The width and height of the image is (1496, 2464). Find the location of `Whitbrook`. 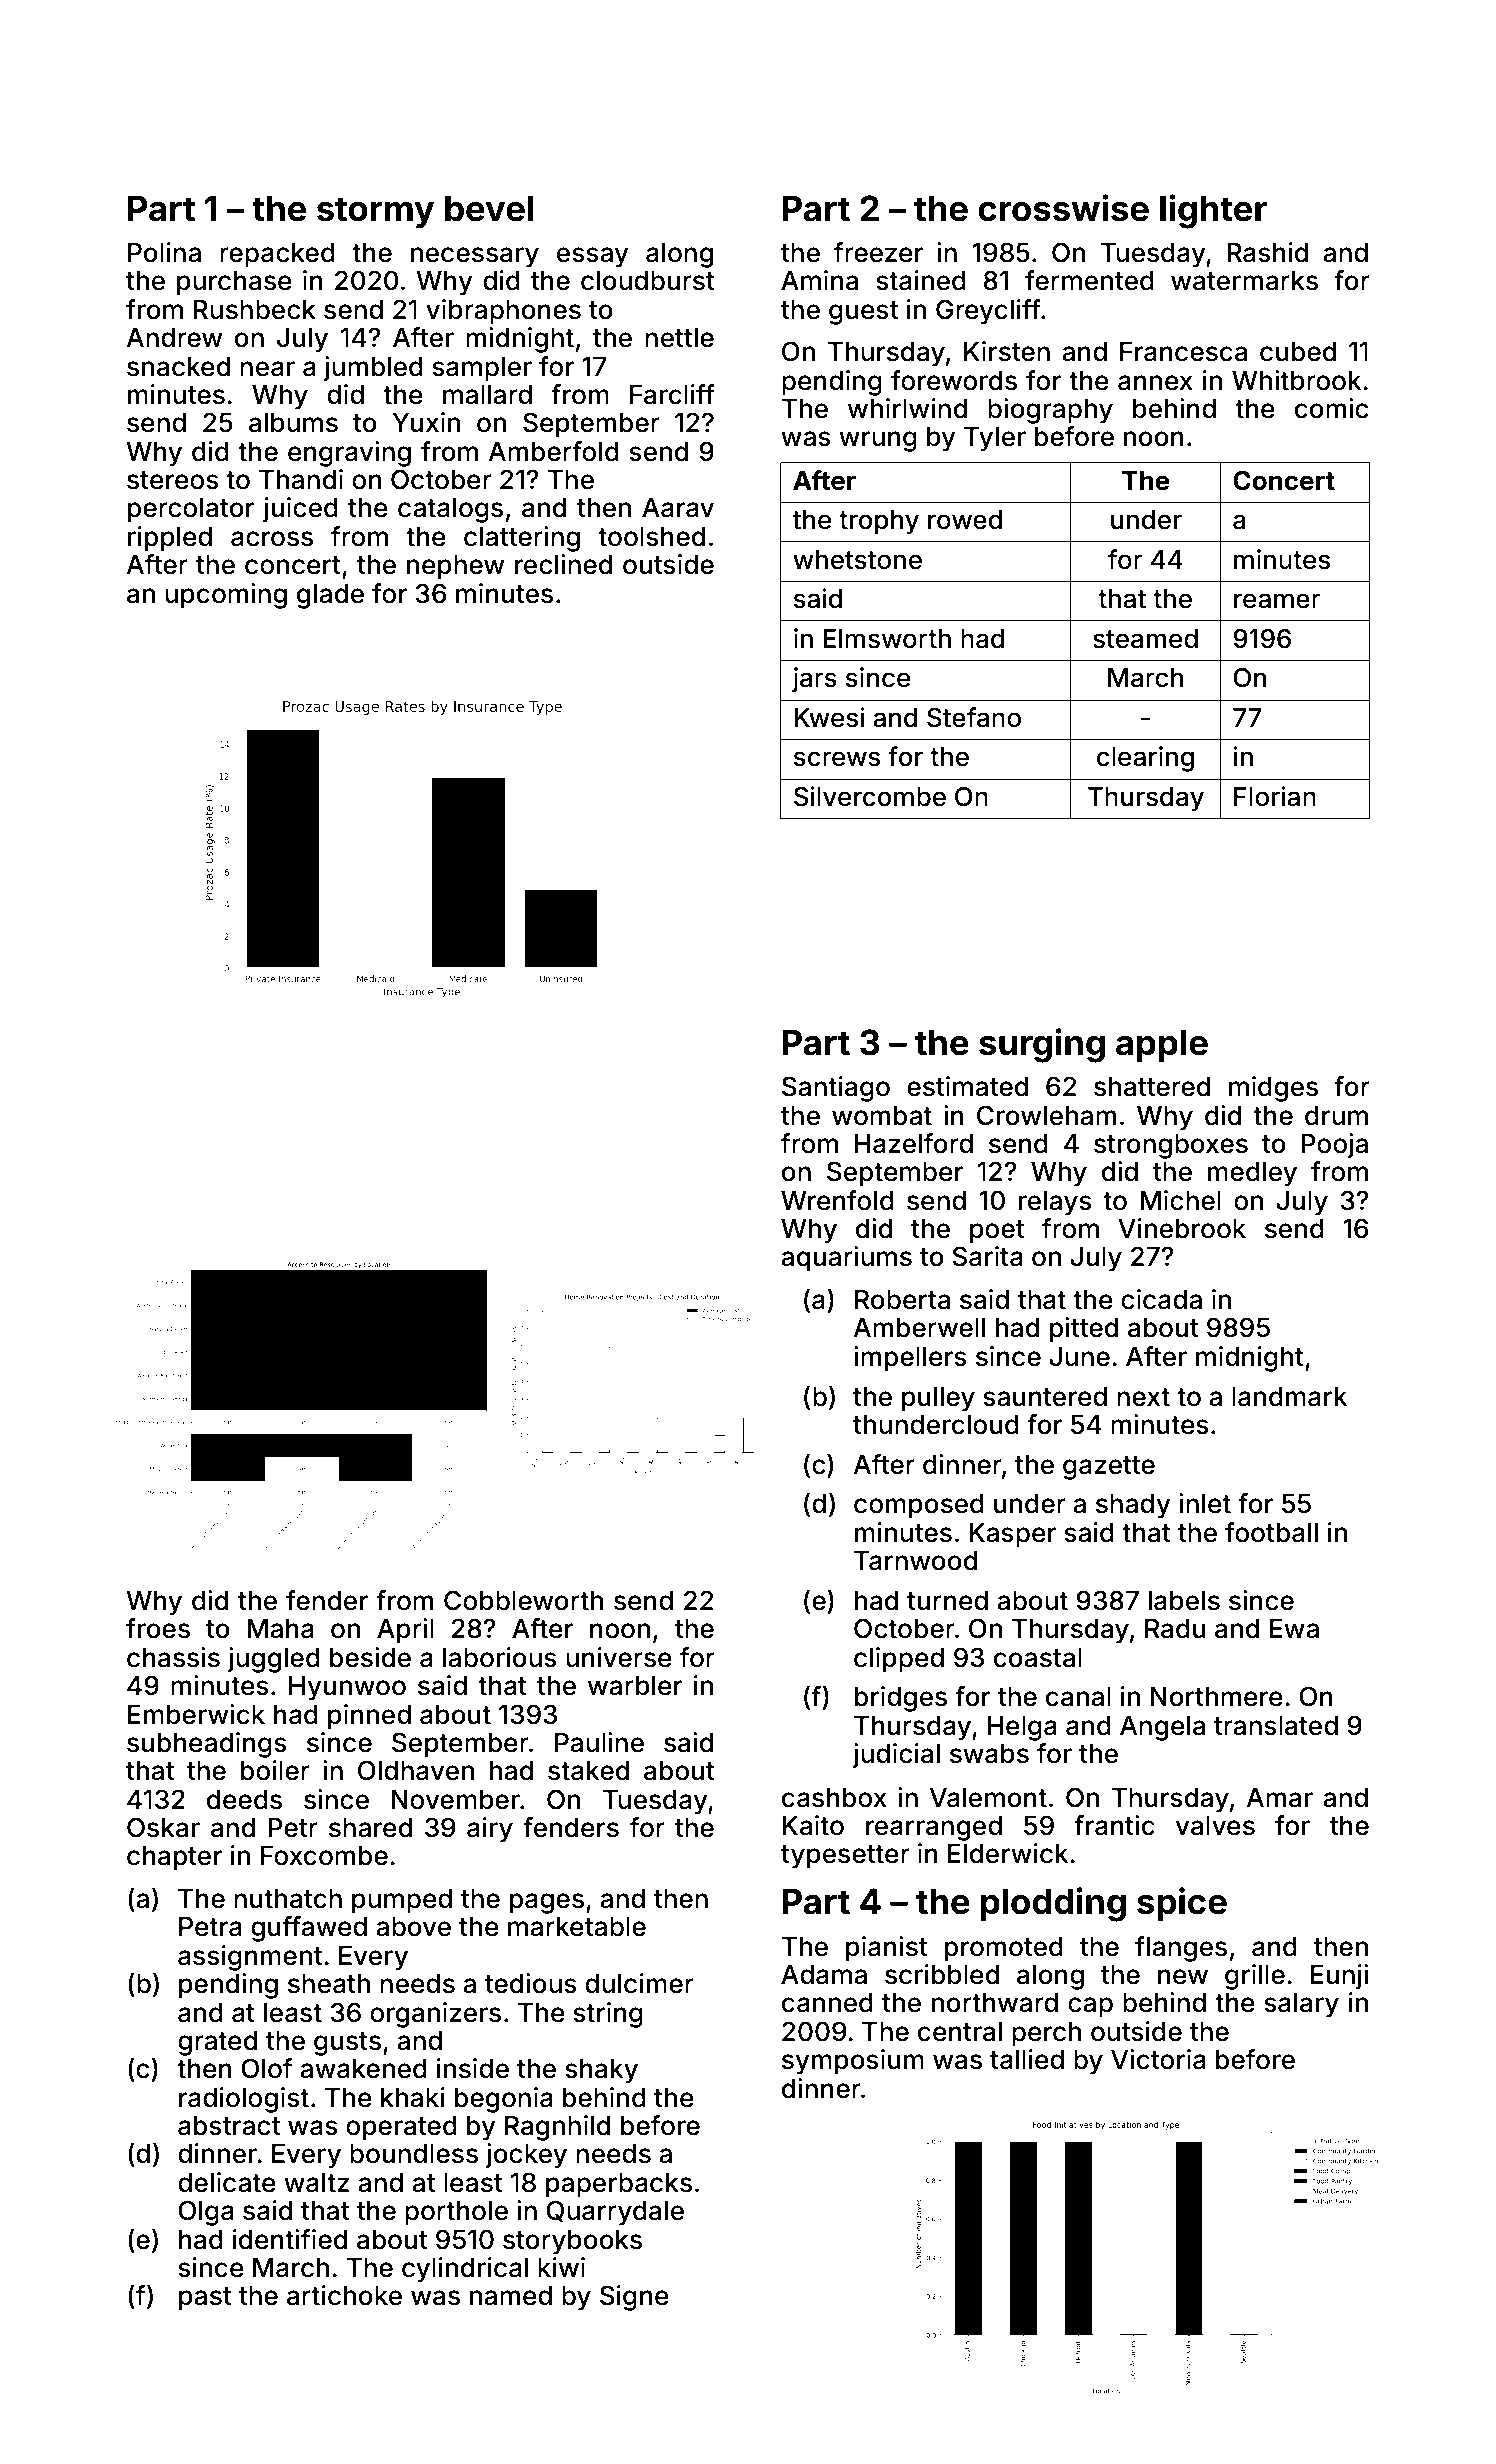

Whitbrook is located at coordinates (1296, 380).
